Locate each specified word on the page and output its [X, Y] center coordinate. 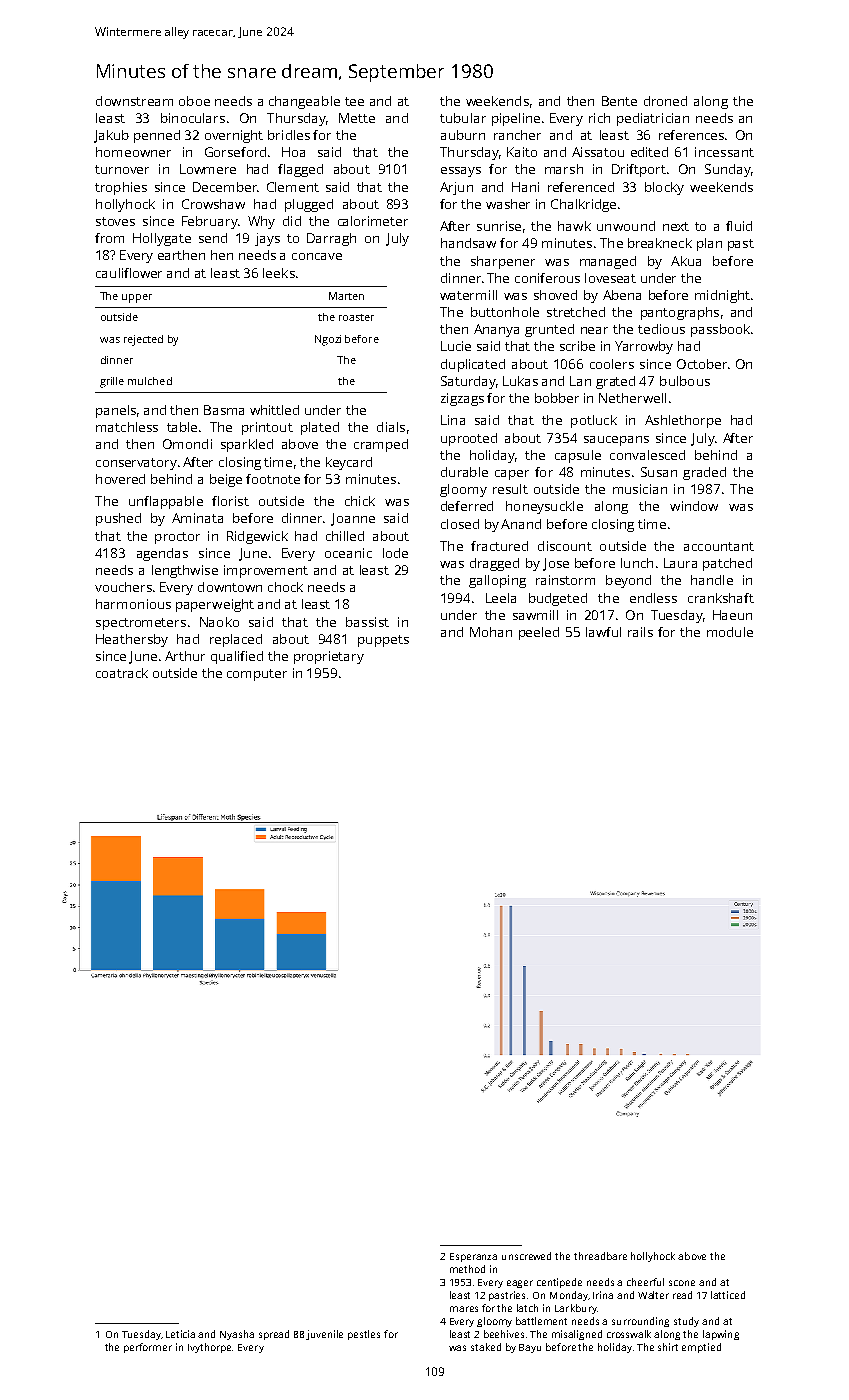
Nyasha [237, 1335]
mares [464, 1309]
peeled [539, 633]
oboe [194, 101]
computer [257, 675]
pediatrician [653, 119]
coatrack [122, 673]
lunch [637, 563]
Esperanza [473, 1257]
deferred [467, 506]
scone [682, 1283]
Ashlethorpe [683, 421]
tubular [463, 118]
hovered [120, 479]
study [686, 1322]
